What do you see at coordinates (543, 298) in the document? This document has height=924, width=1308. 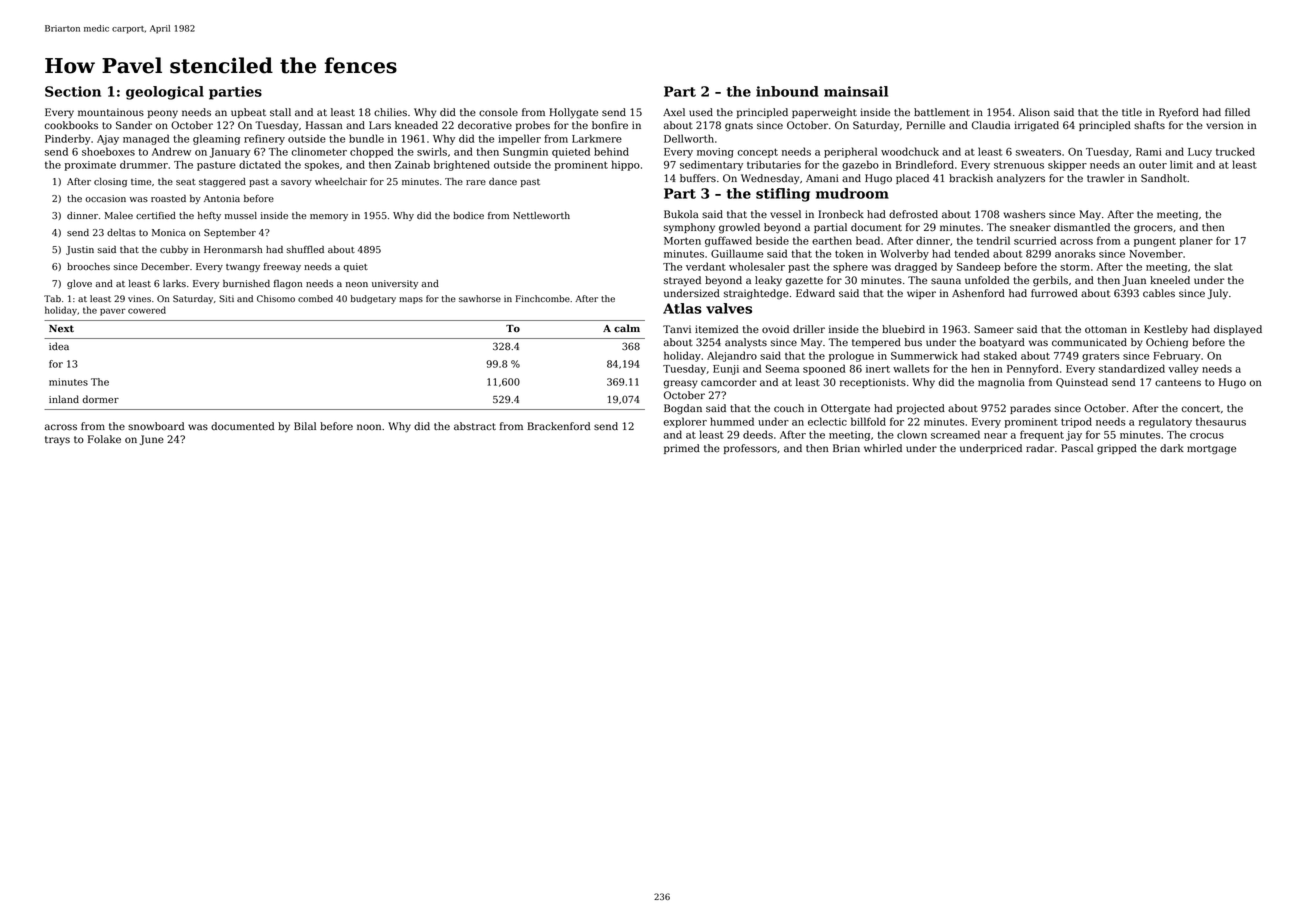 I see `Finchcombe` at bounding box center [543, 298].
